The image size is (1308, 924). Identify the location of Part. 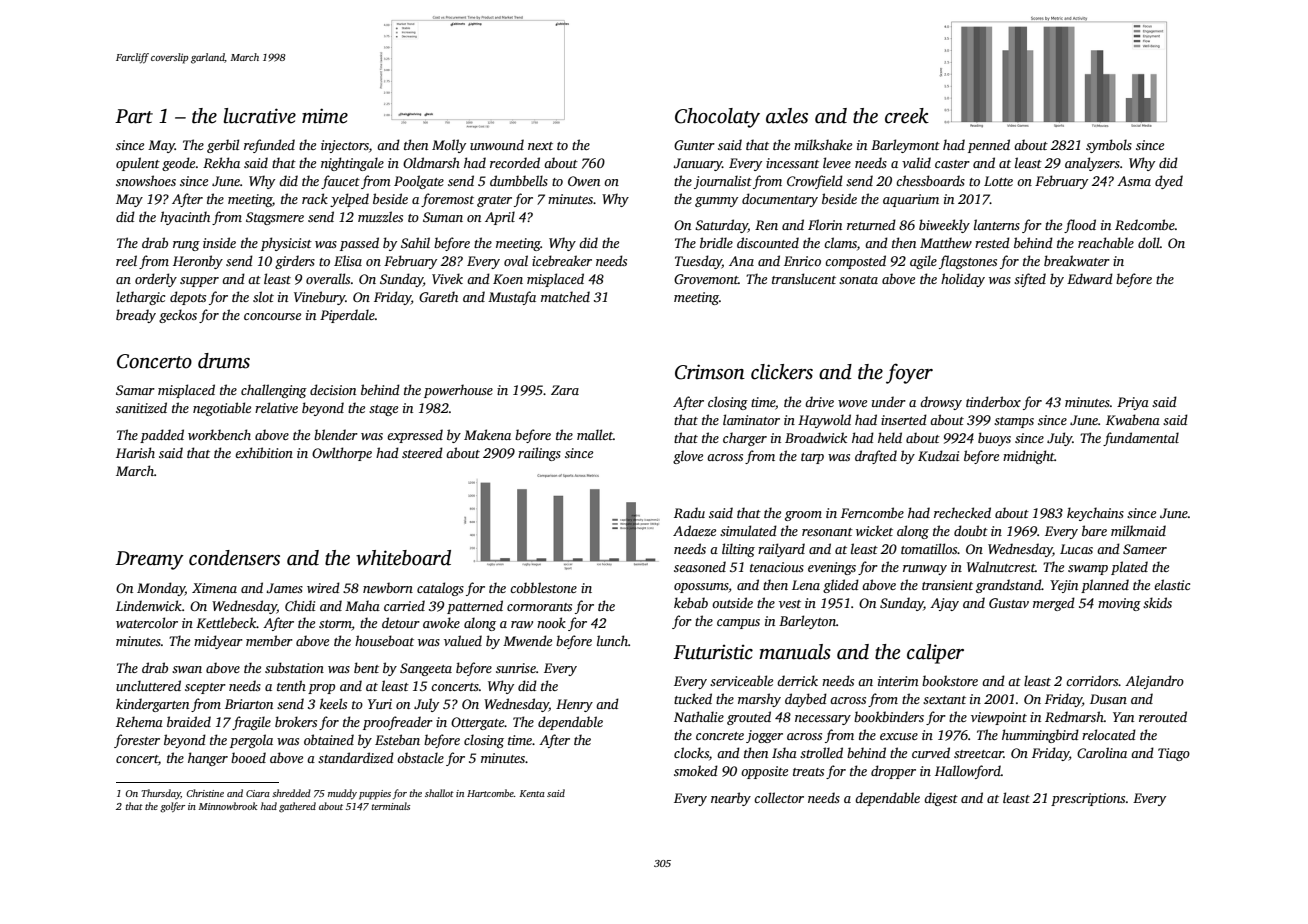
(134, 116).
